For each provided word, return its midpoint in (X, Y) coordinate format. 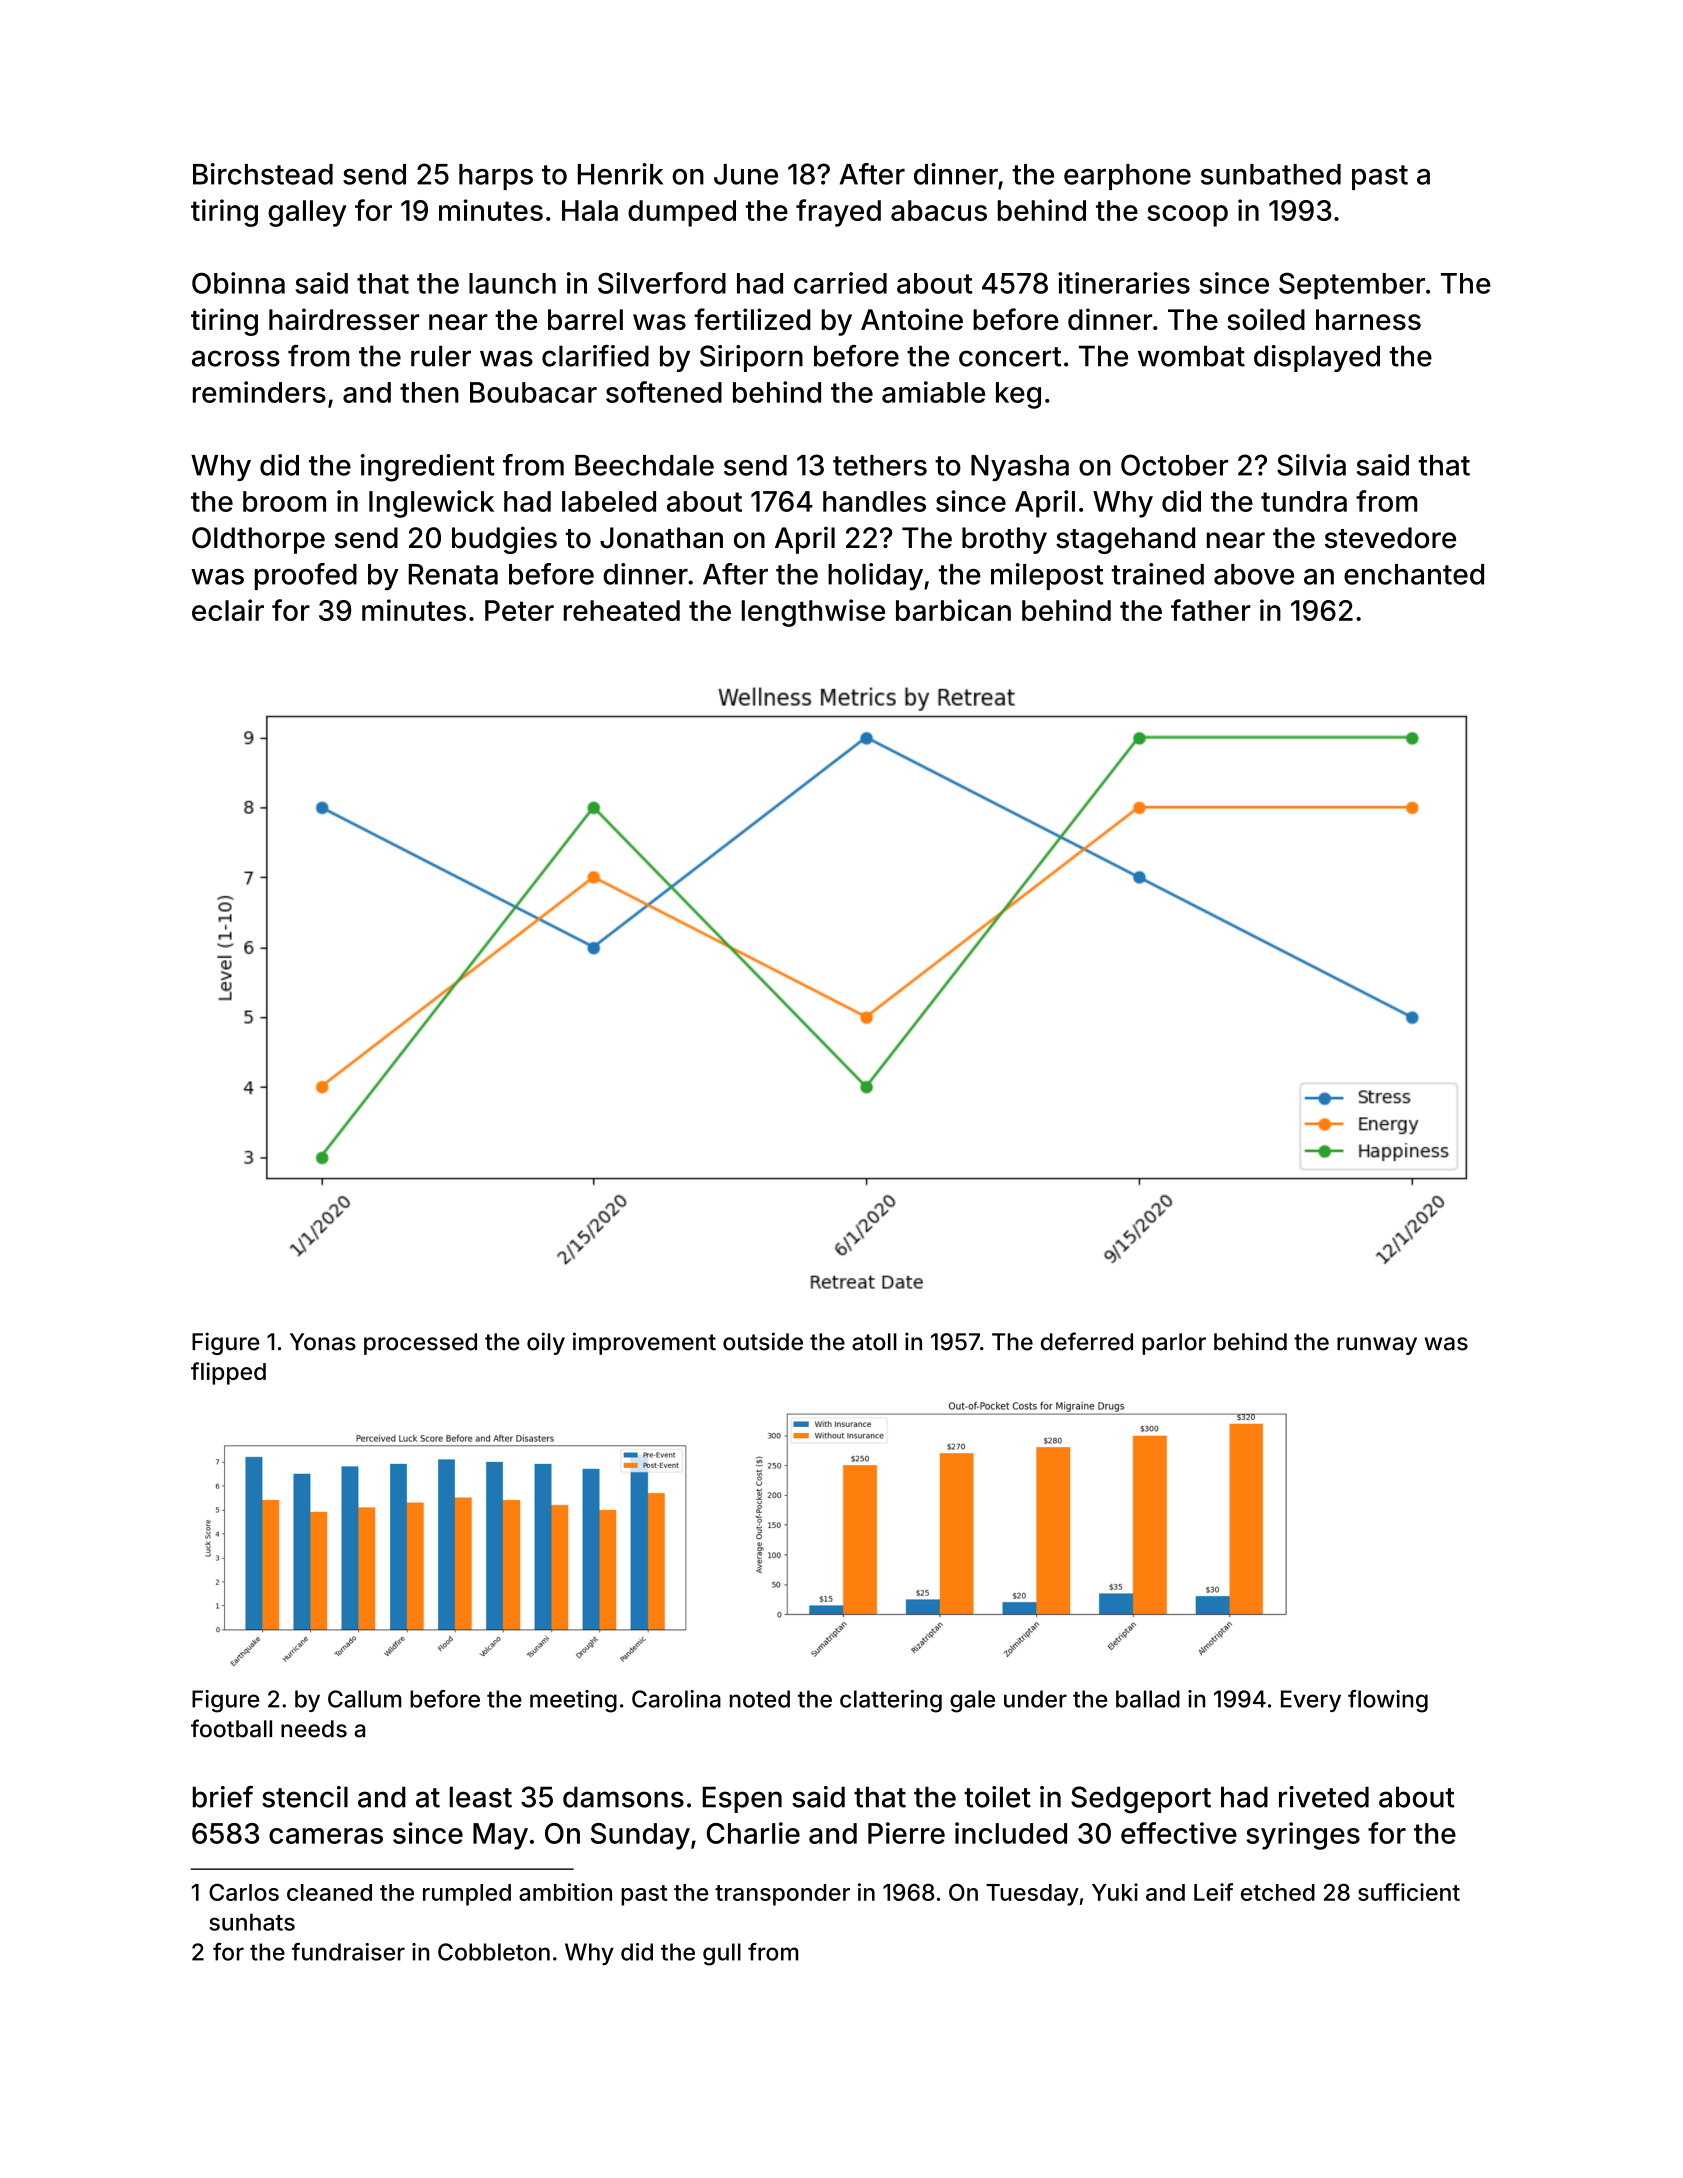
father (1211, 610)
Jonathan (661, 538)
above (1254, 574)
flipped (228, 1373)
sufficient (1409, 1892)
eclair (228, 610)
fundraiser (348, 1952)
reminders (259, 392)
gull (722, 1954)
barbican (953, 610)
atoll (874, 1342)
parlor (1174, 1344)
